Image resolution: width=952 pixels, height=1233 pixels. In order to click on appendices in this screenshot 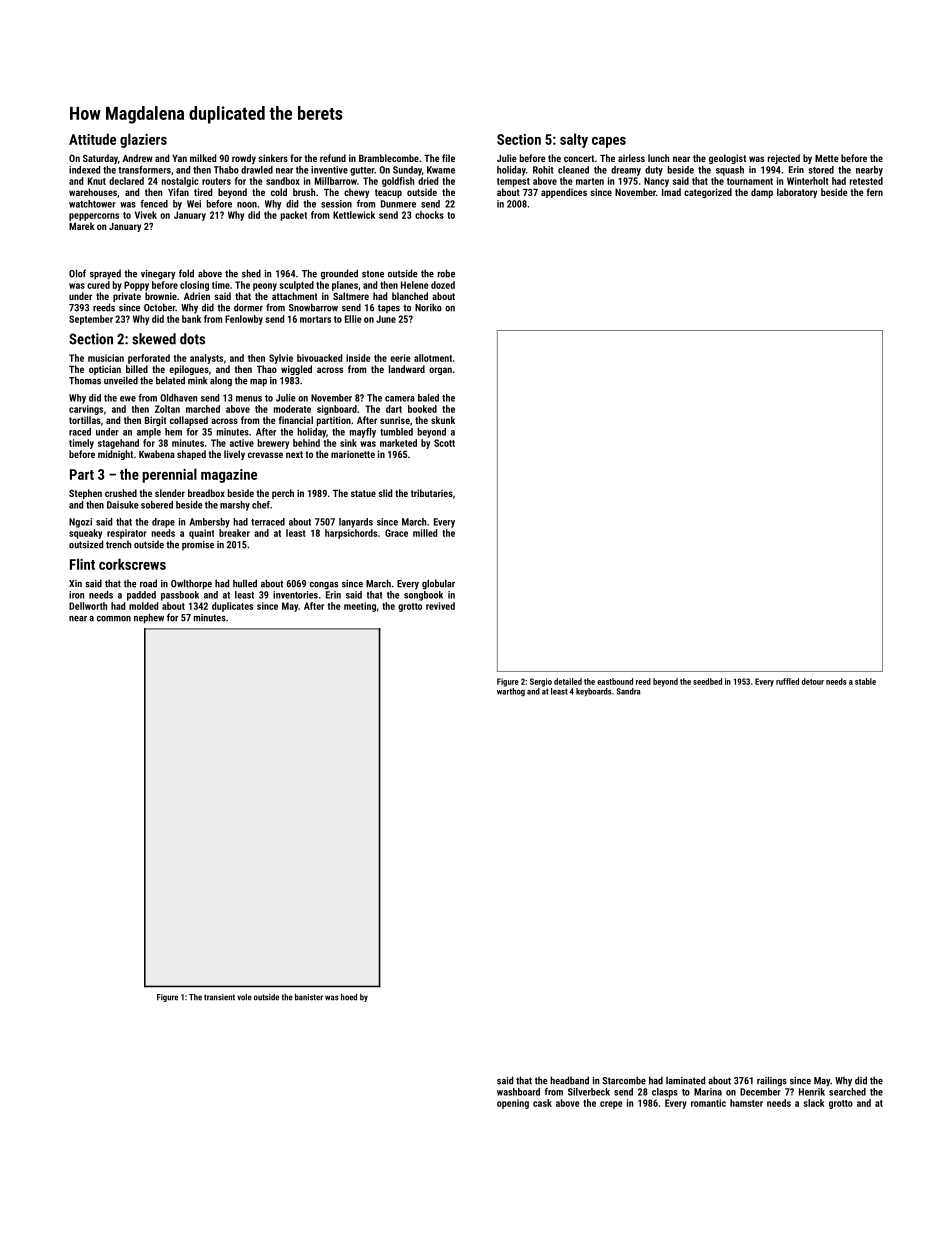, I will do `click(564, 193)`.
